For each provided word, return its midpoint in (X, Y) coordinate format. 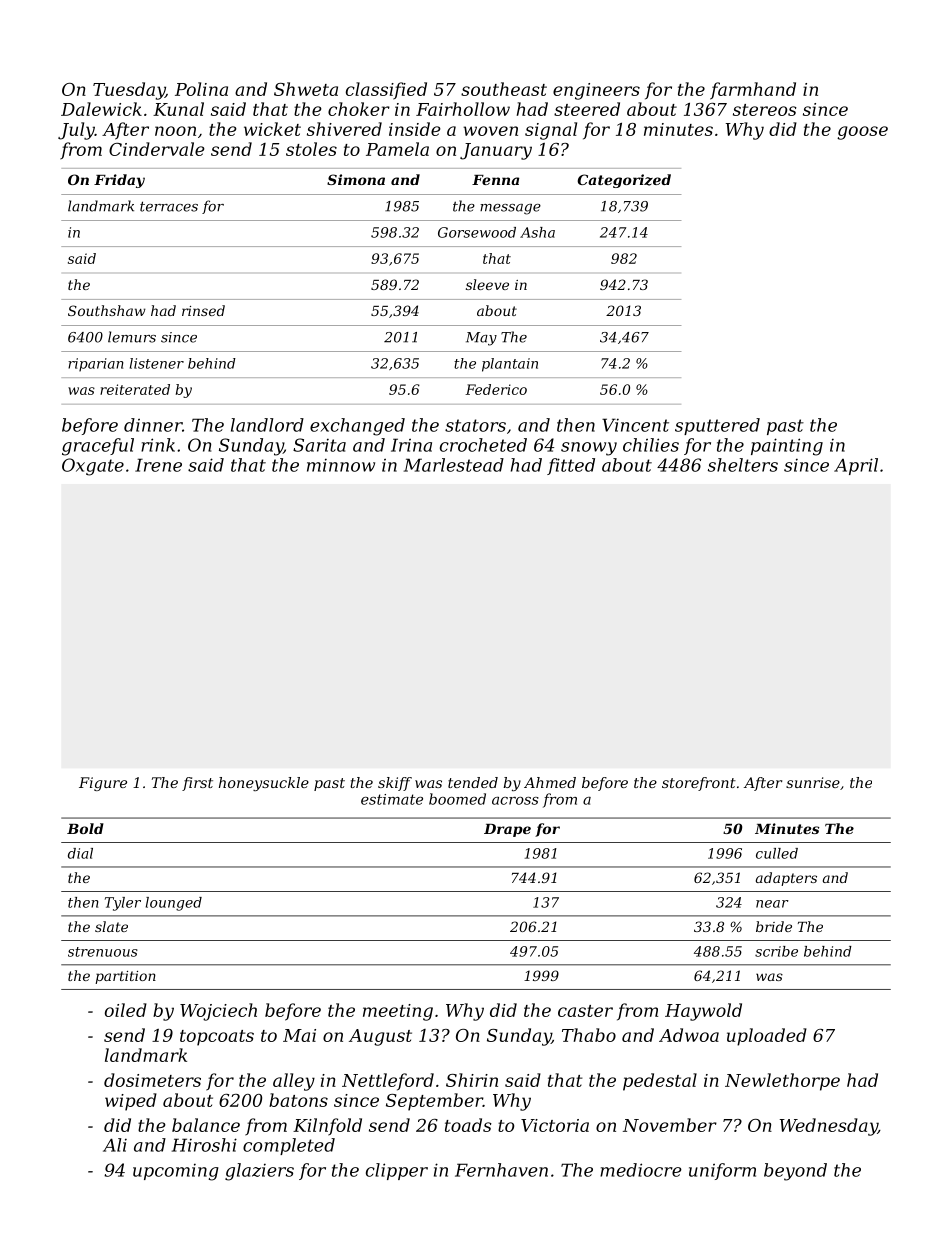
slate (111, 926)
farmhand (753, 91)
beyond (795, 1172)
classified (386, 91)
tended (473, 782)
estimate (392, 799)
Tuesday (129, 91)
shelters (743, 465)
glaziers (259, 1172)
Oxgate (93, 467)
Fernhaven (501, 1170)
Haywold (703, 1012)
